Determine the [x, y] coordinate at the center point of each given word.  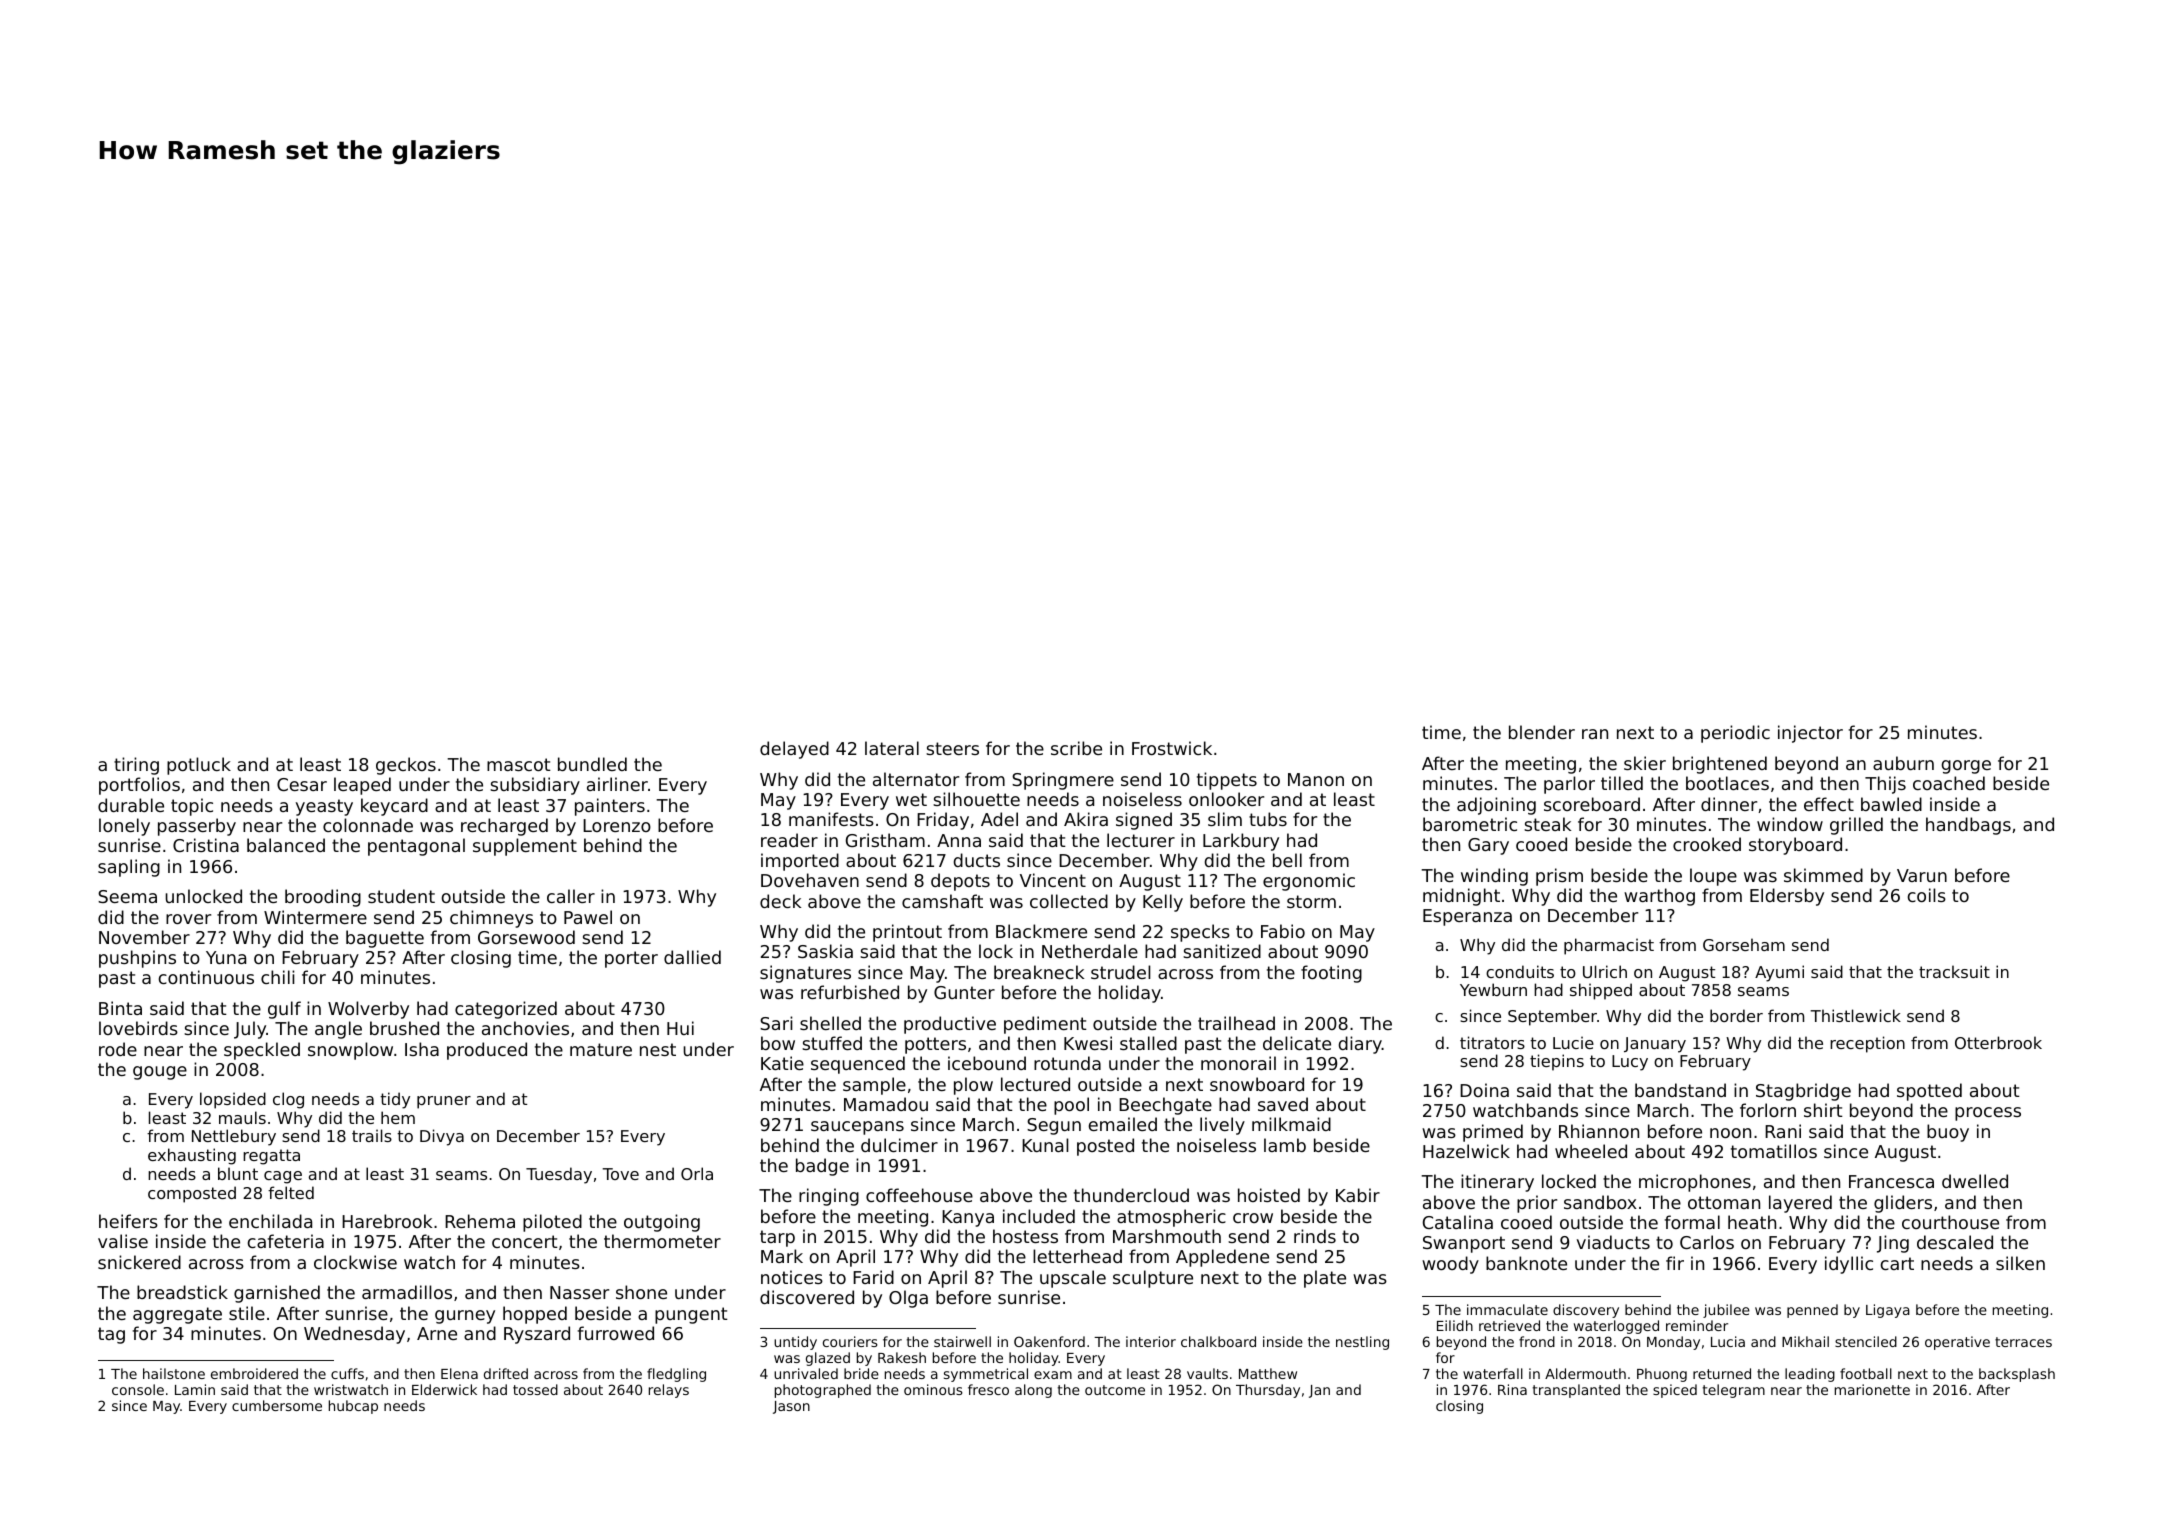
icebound [987, 1063]
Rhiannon [1599, 1131]
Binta [120, 1008]
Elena [459, 1373]
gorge [1966, 767]
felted [291, 1192]
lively [1222, 1126]
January [1655, 1045]
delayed [794, 750]
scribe [1076, 748]
